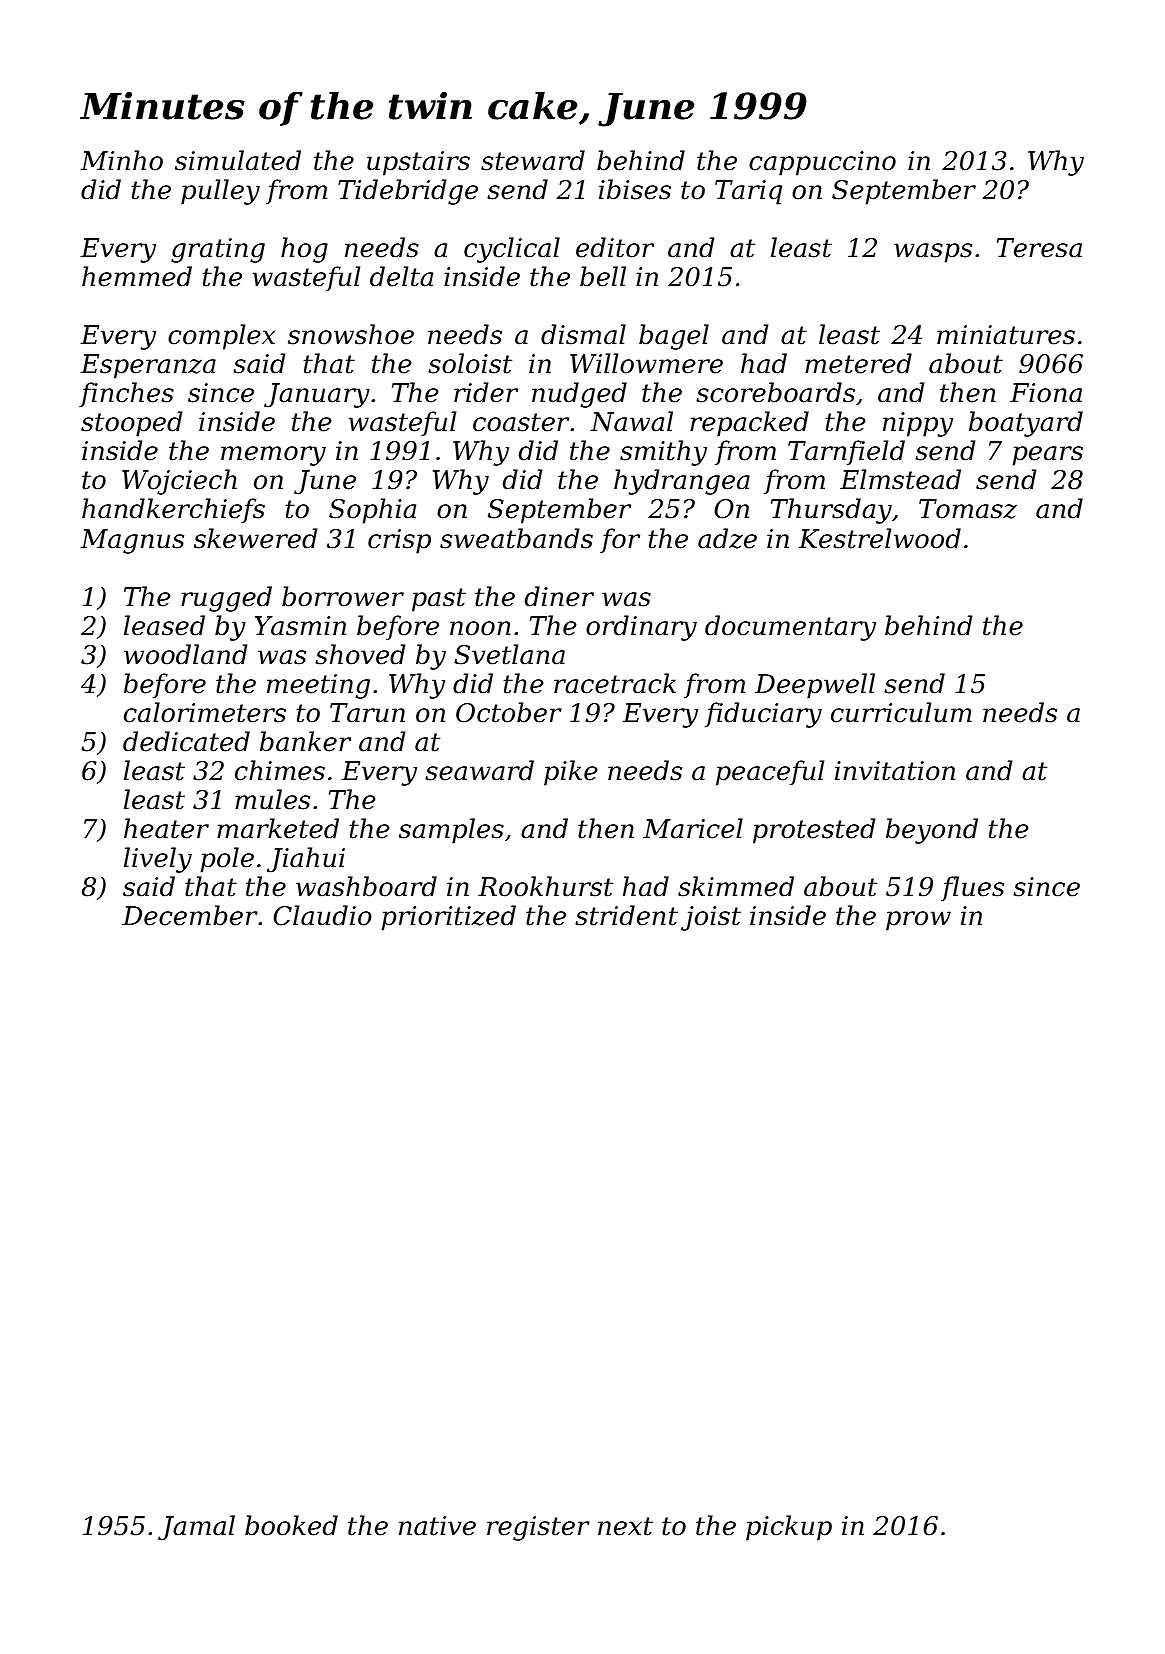 The height and width of the screenshot is (1654, 1165). What do you see at coordinates (822, 163) in the screenshot?
I see `cappuccino` at bounding box center [822, 163].
